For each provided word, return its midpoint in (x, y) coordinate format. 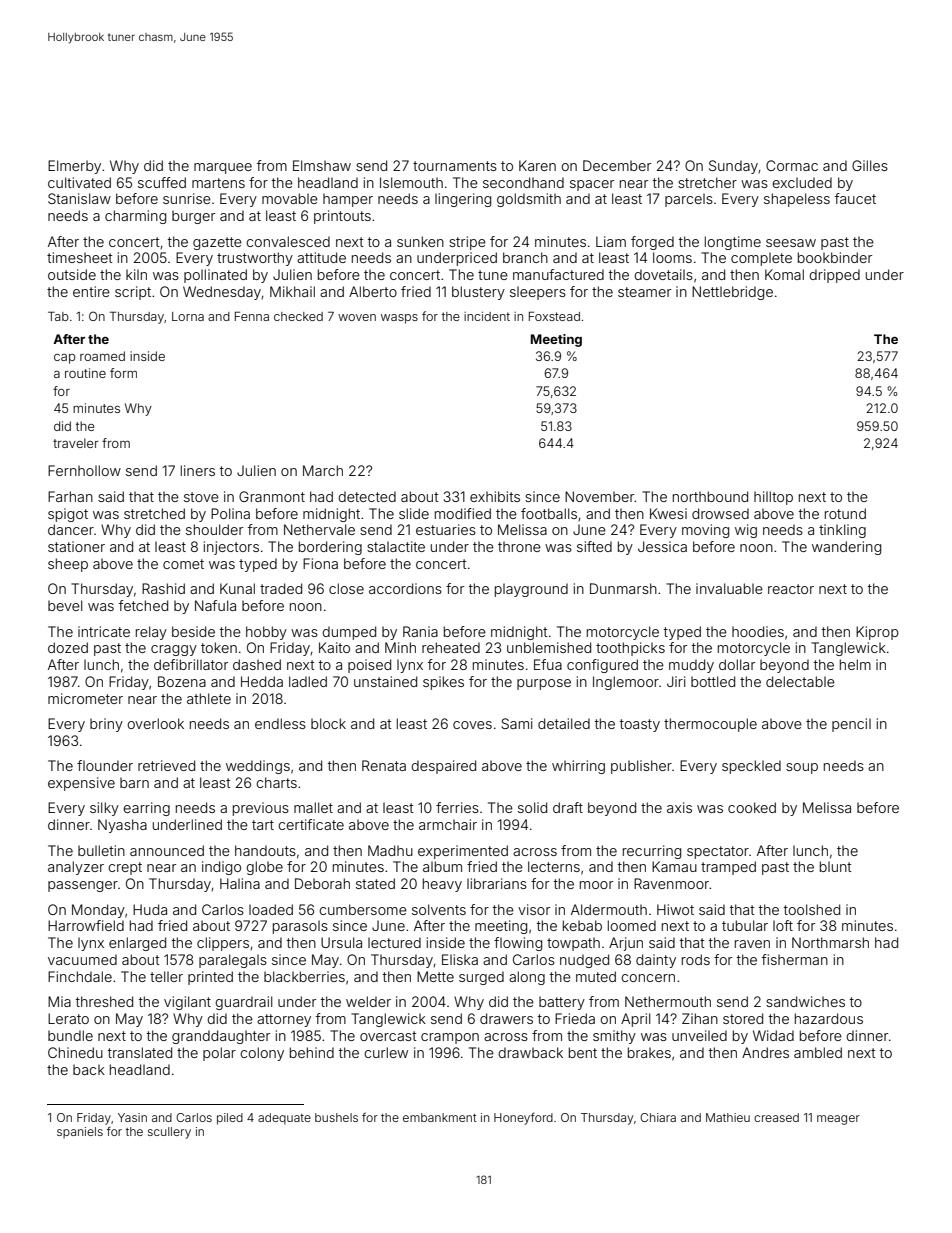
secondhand (523, 182)
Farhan (70, 496)
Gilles (870, 165)
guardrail (243, 1003)
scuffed (162, 182)
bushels (336, 1117)
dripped (834, 276)
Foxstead (554, 316)
